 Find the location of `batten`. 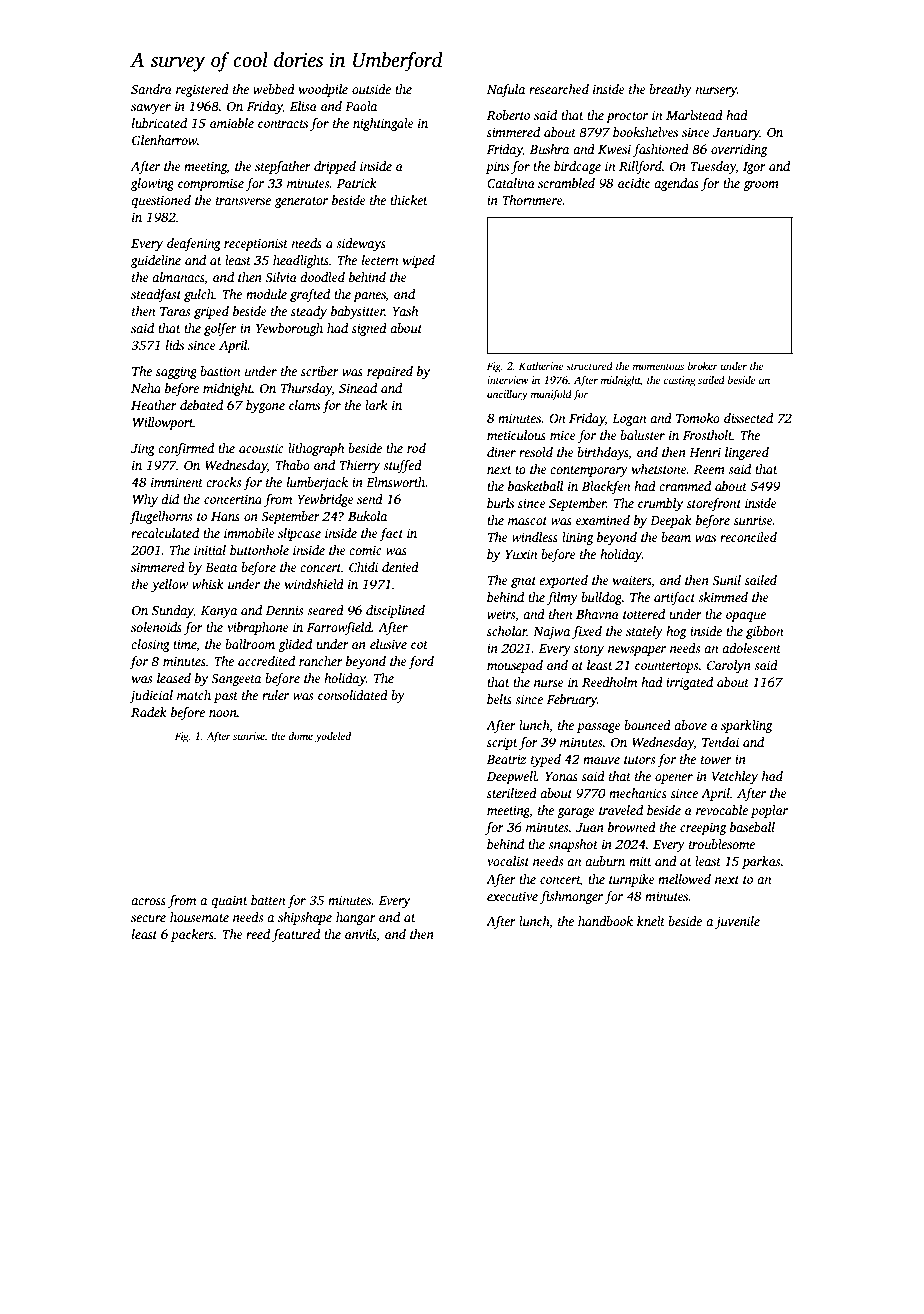

batten is located at coordinates (268, 900).
